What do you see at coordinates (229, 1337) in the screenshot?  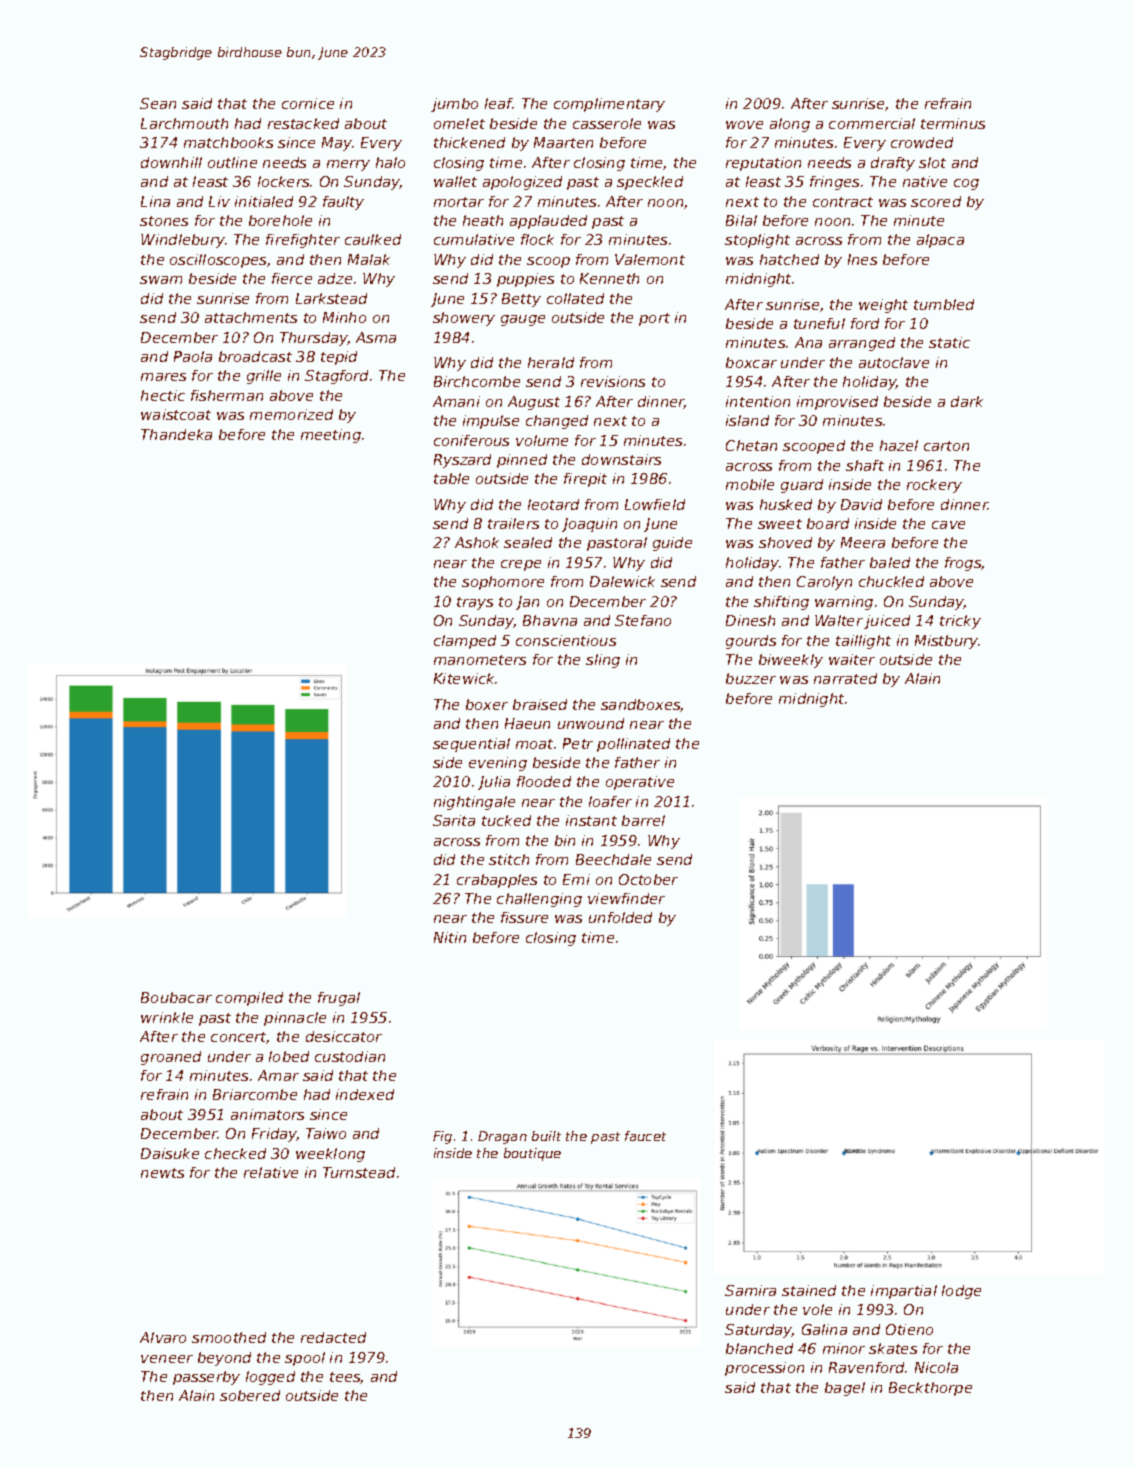 I see `smoothed` at bounding box center [229, 1337].
